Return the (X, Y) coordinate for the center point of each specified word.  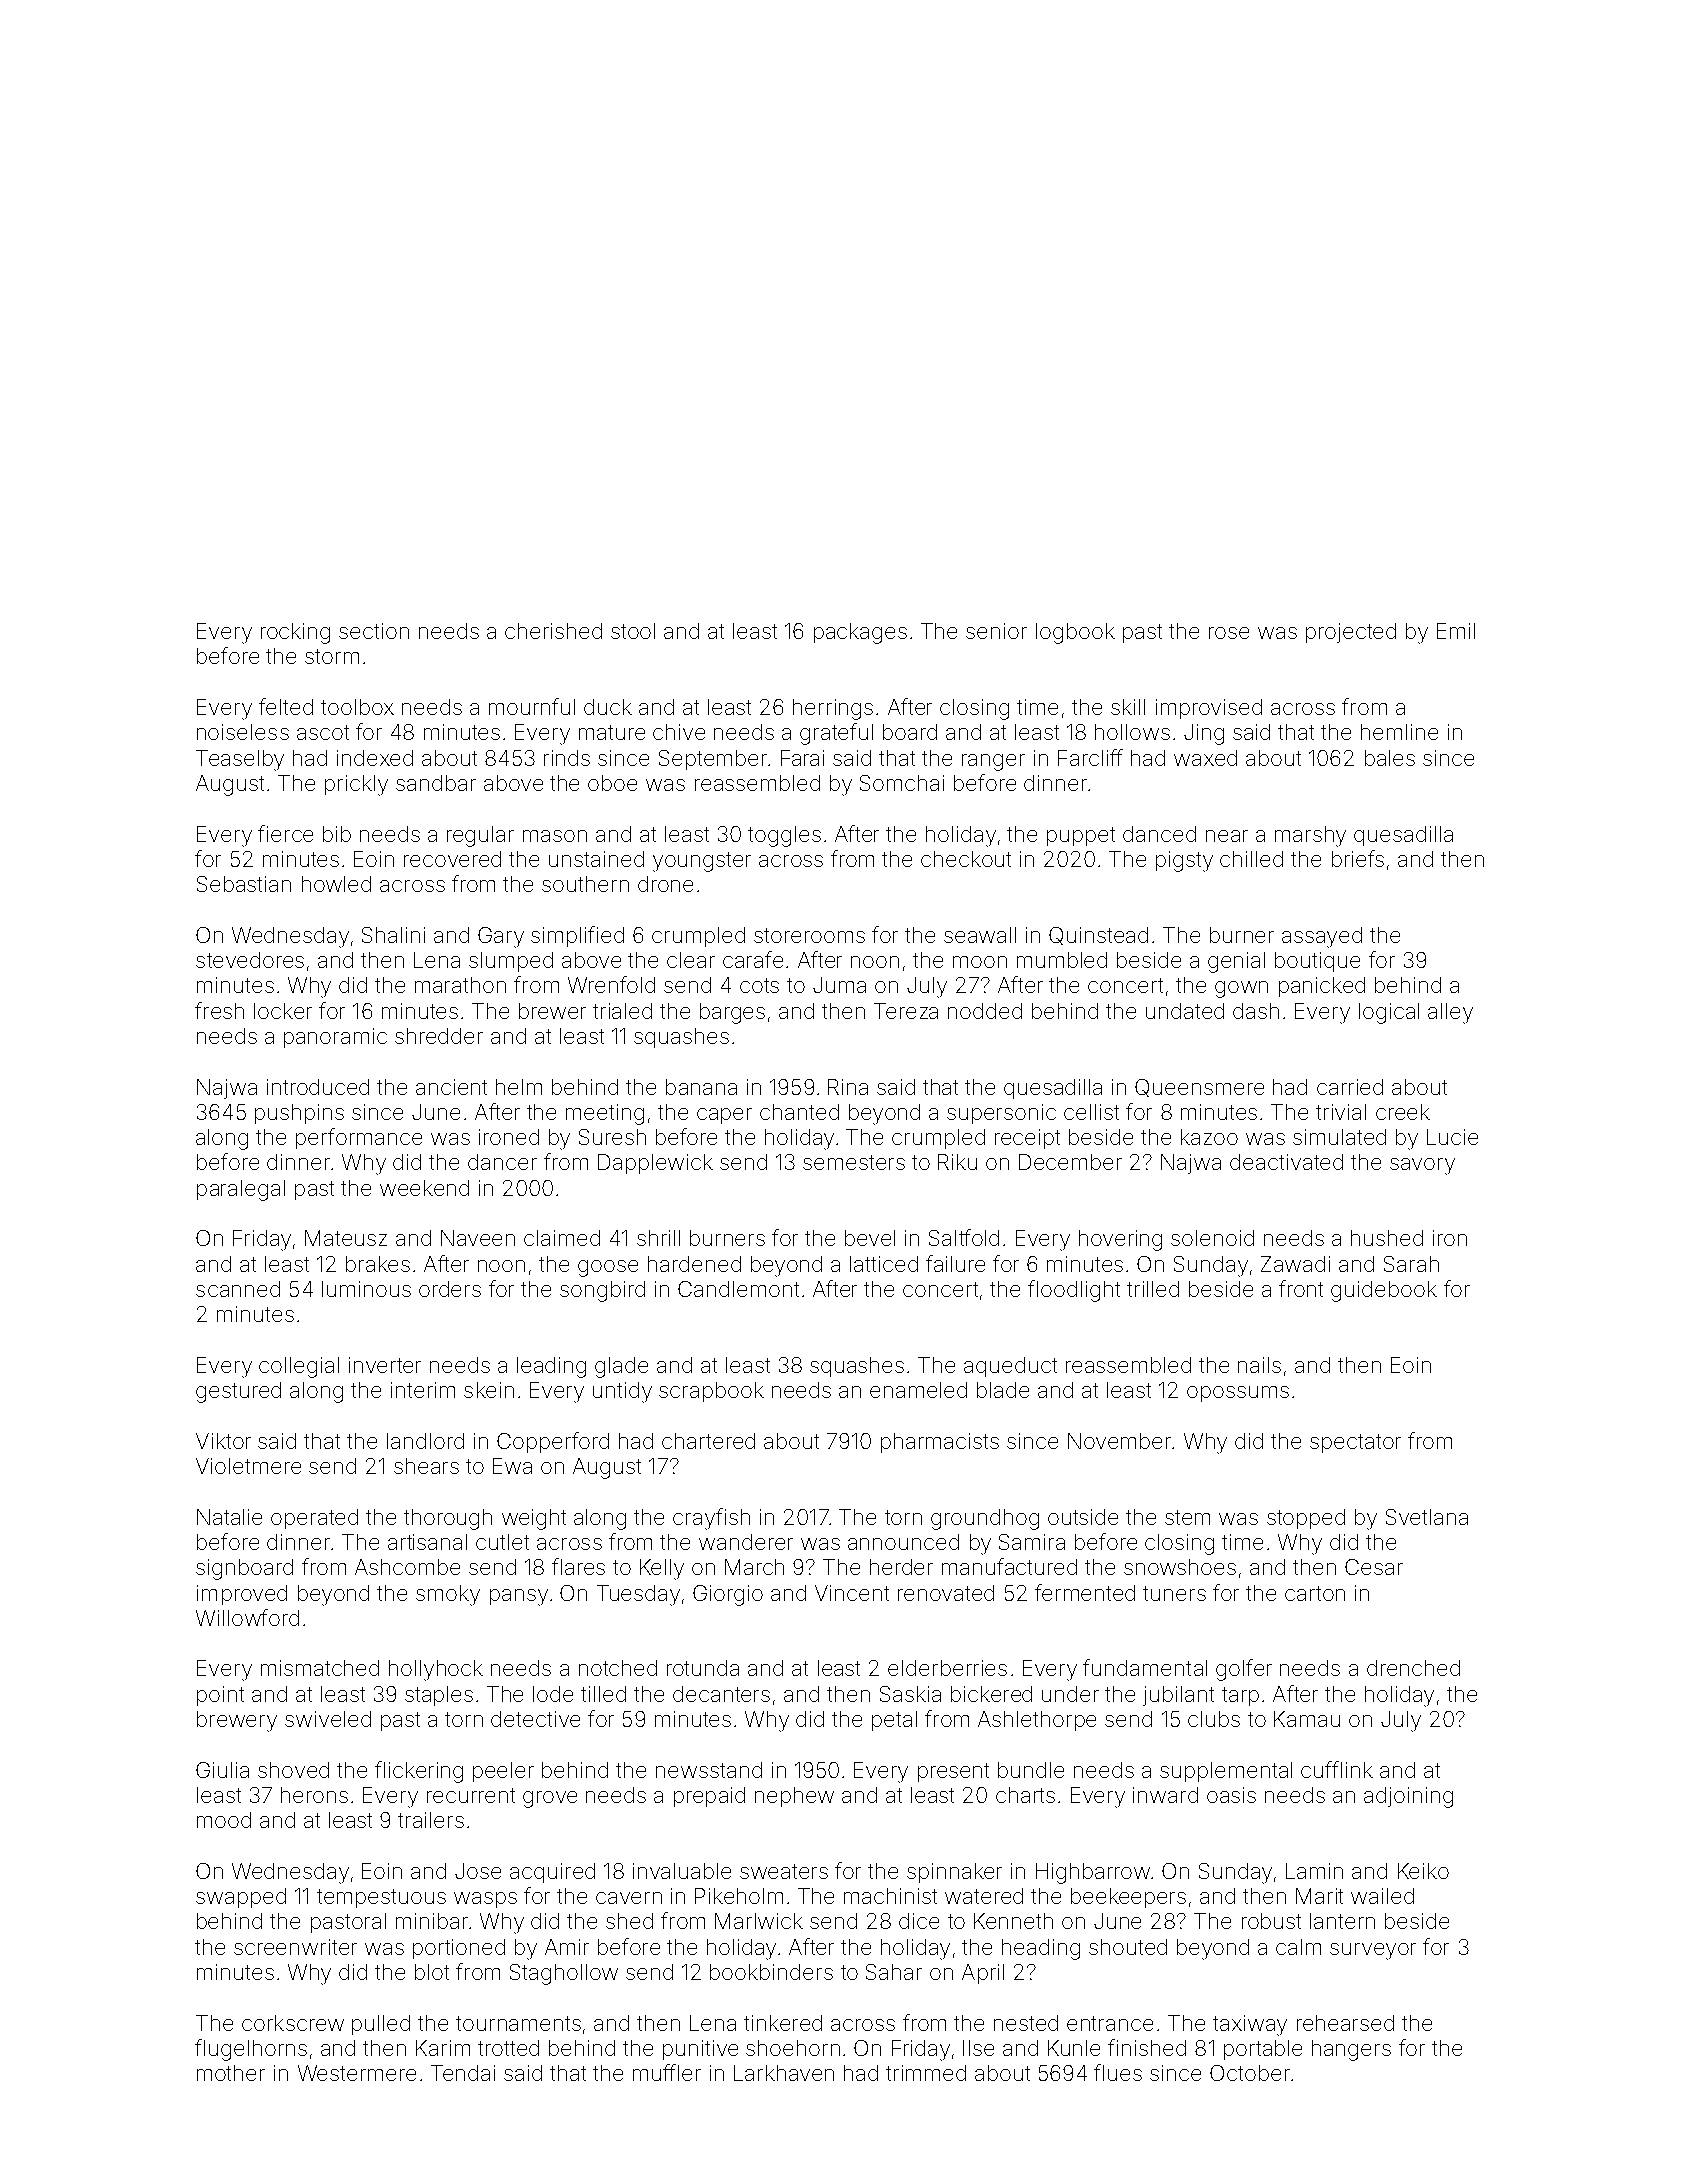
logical (1389, 1013)
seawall (980, 935)
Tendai (463, 2073)
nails (1259, 1365)
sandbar (436, 783)
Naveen (478, 1238)
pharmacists (940, 1443)
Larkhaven (784, 2073)
